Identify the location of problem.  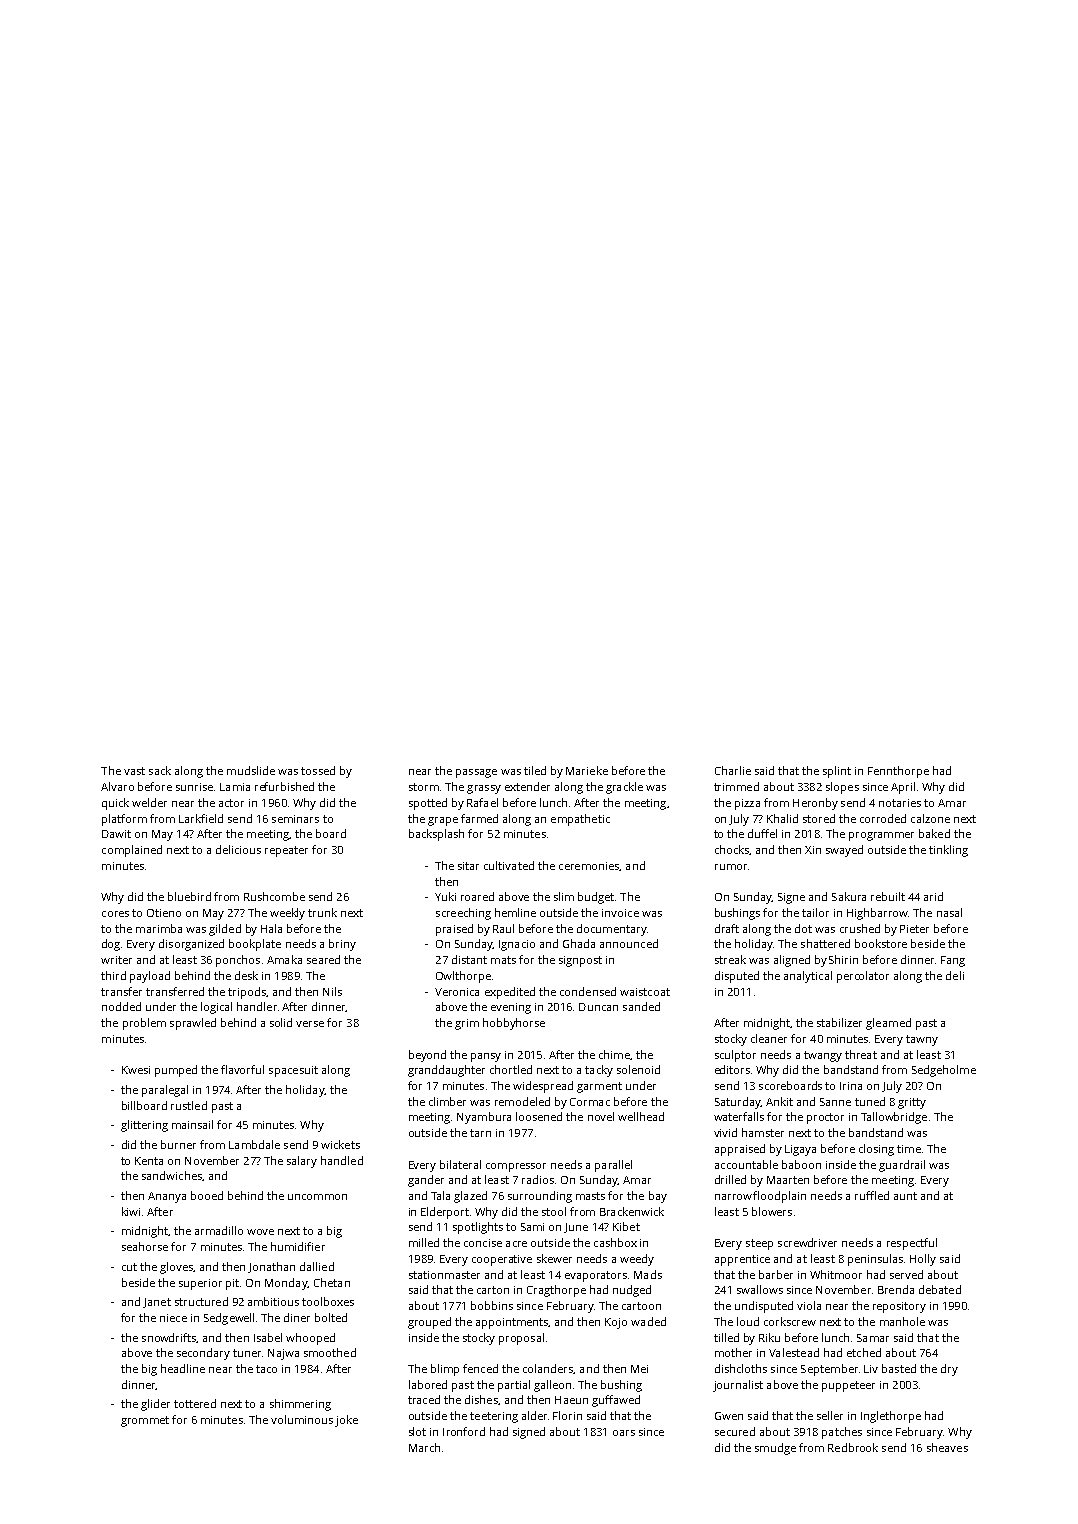
(144, 1024).
